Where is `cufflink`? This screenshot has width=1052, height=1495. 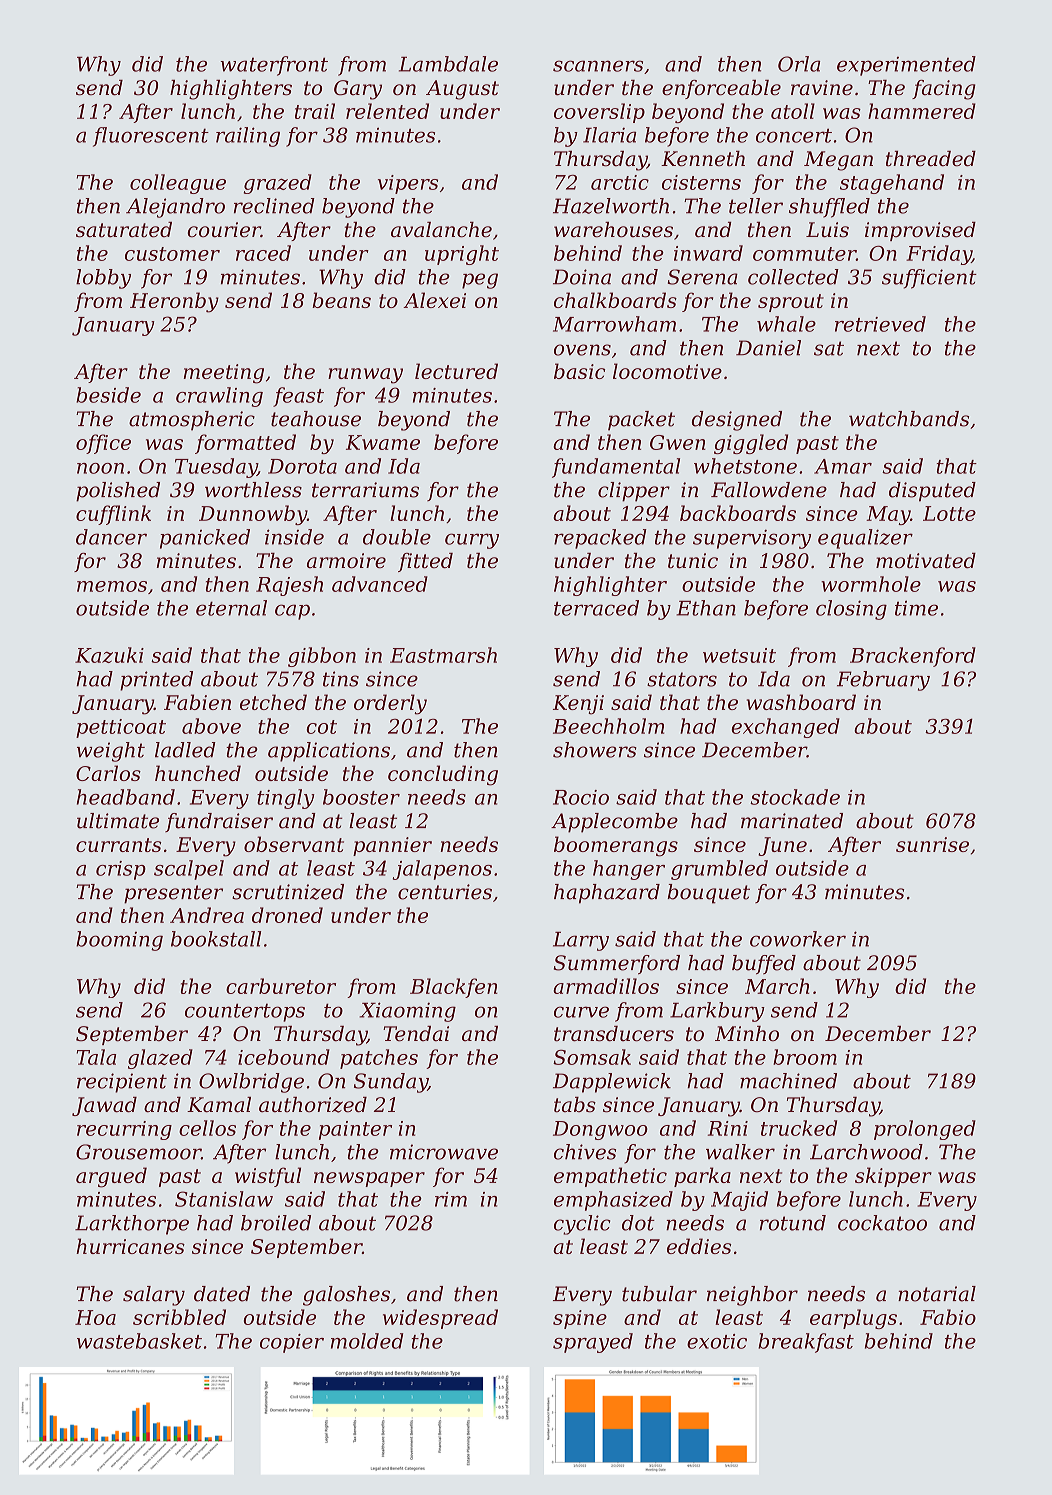
cufflink is located at coordinates (113, 515).
